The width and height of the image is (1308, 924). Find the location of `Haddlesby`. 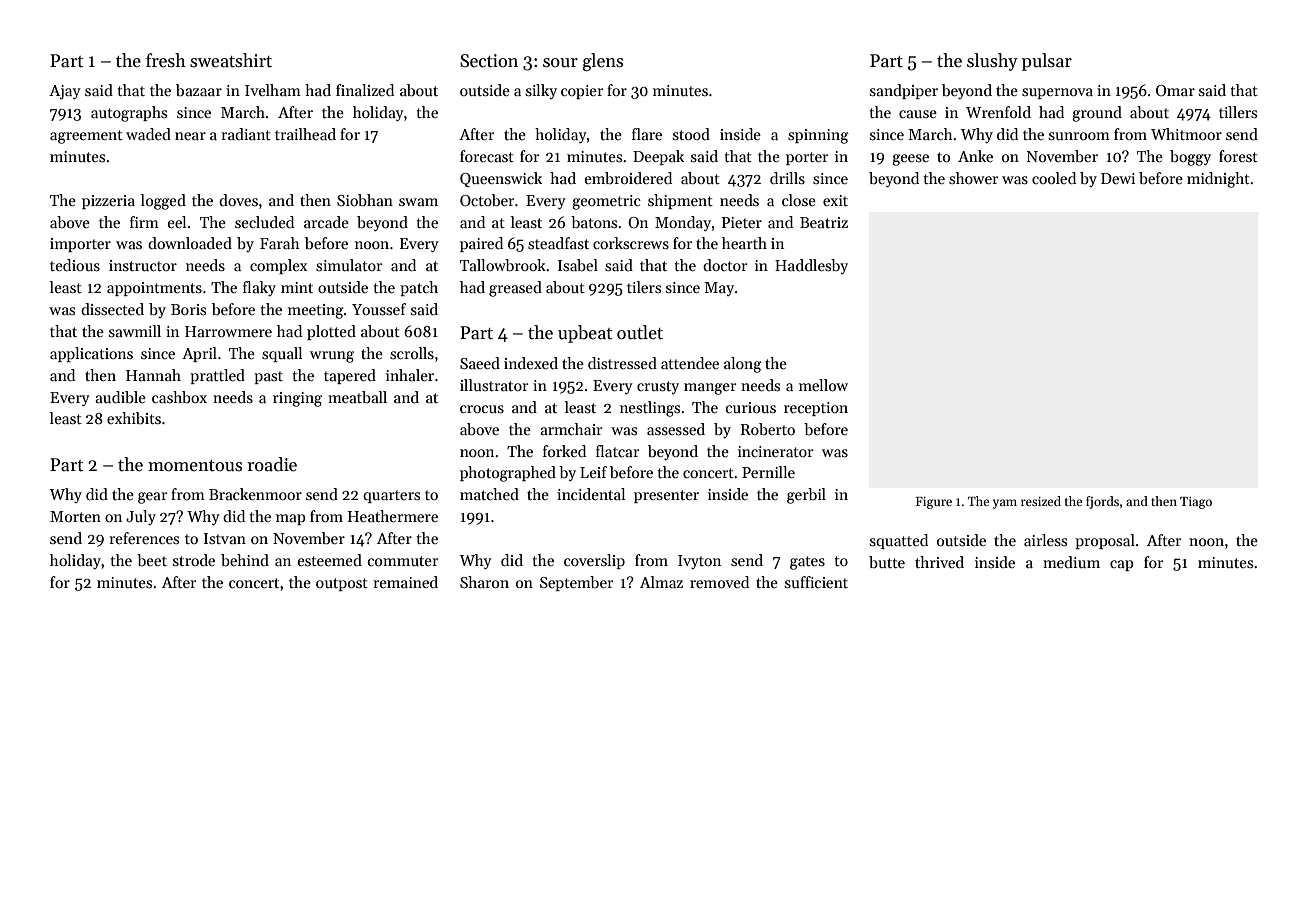

Haddlesby is located at coordinates (811, 266).
